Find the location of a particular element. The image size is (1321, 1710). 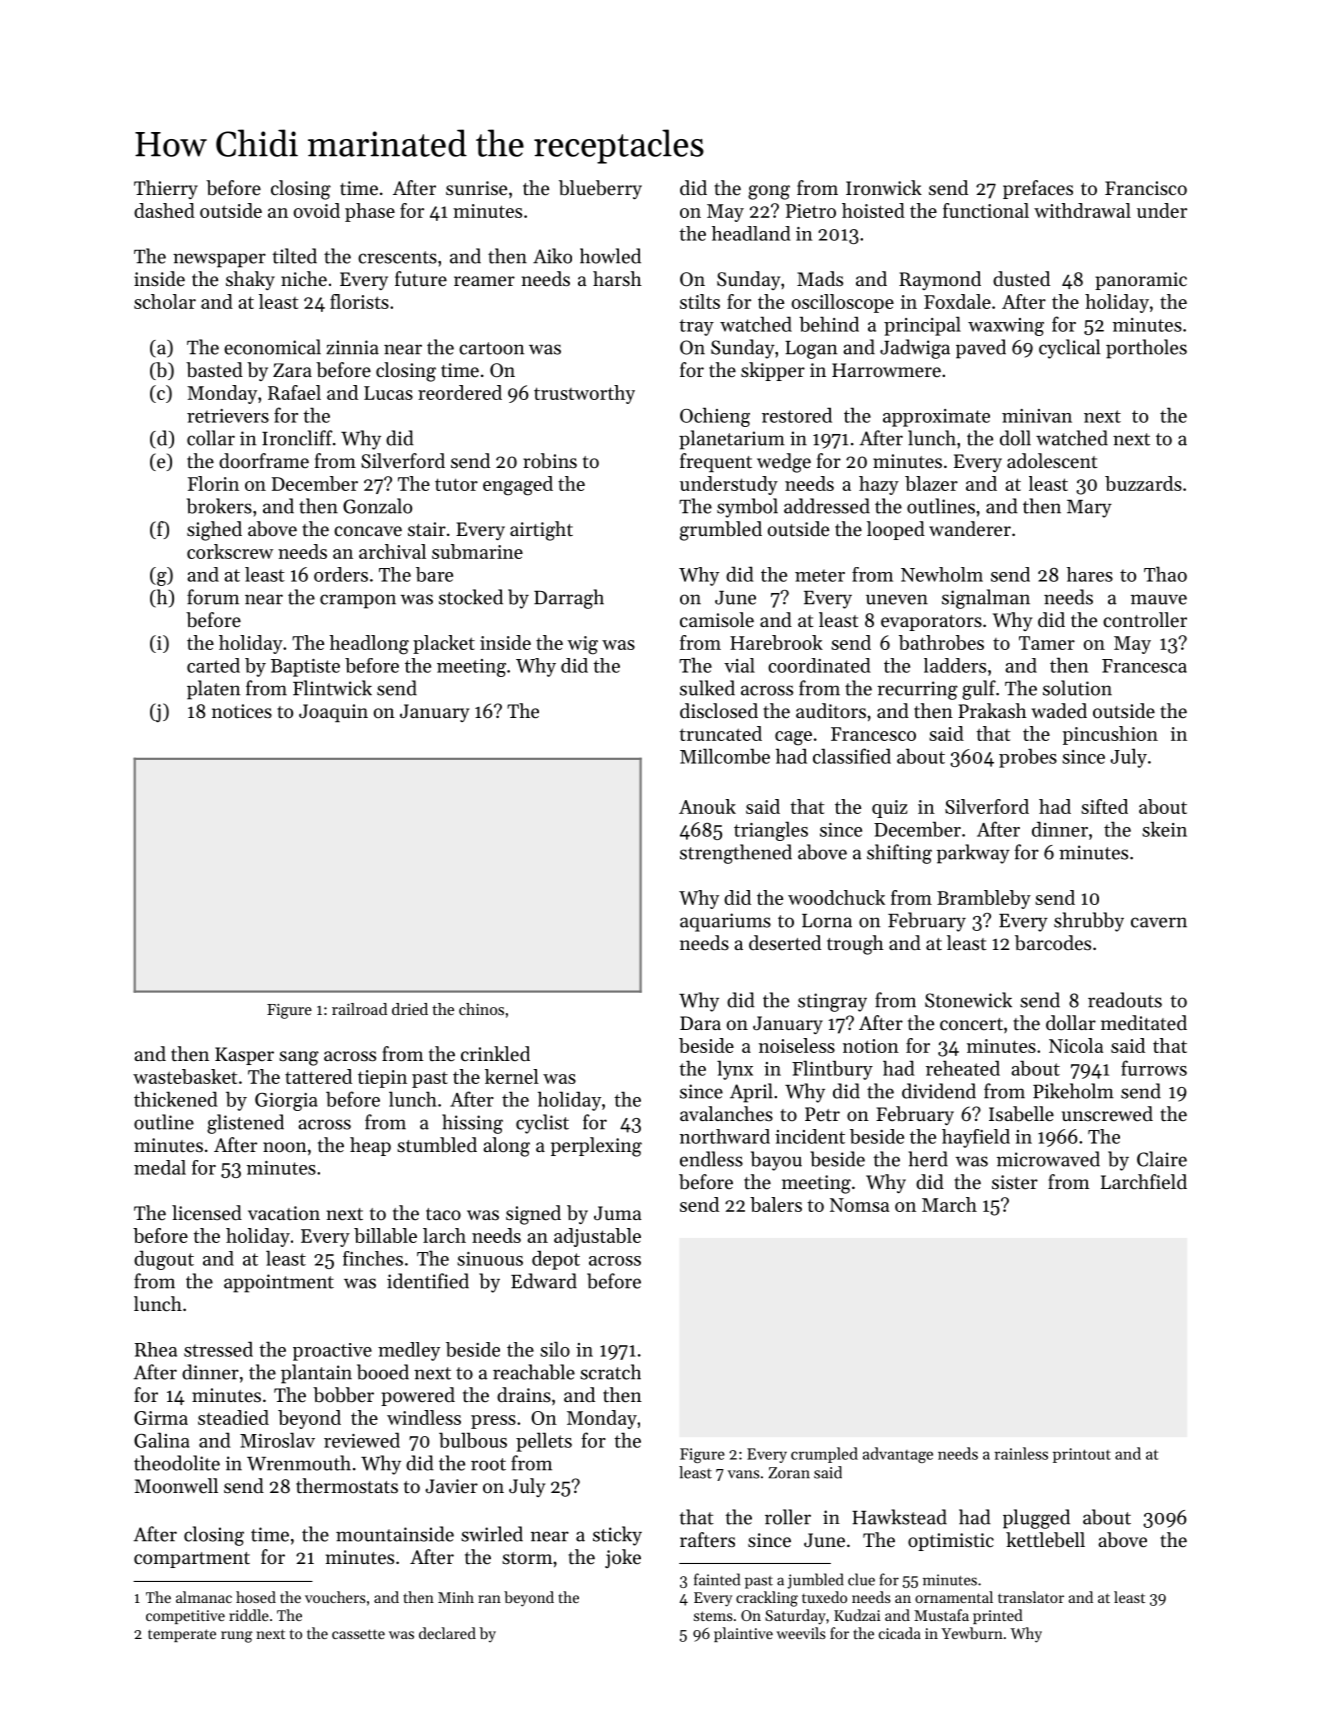

Prakash is located at coordinates (992, 710).
